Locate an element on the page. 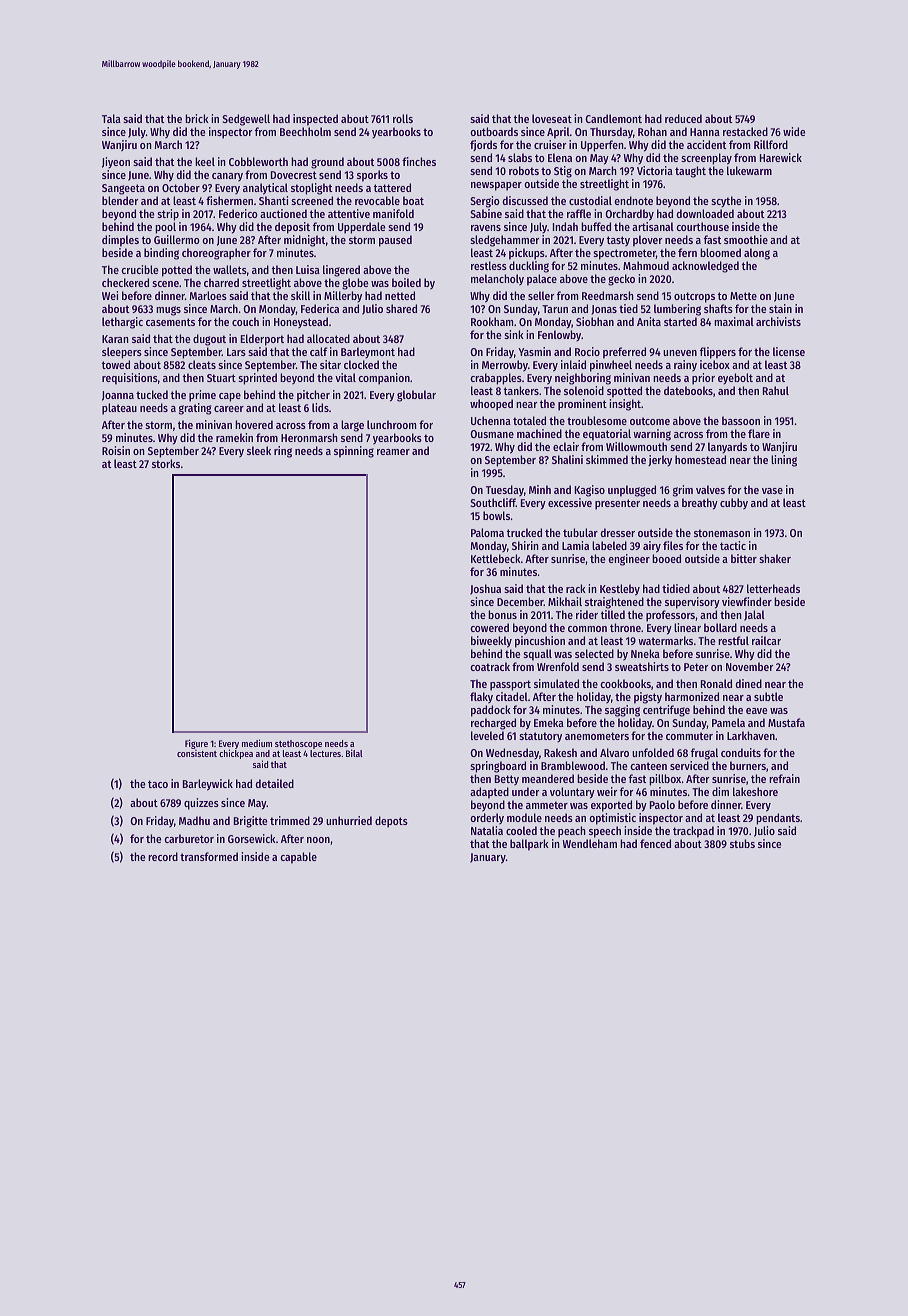 The height and width of the image is (1316, 908). Sedgewell is located at coordinates (246, 120).
